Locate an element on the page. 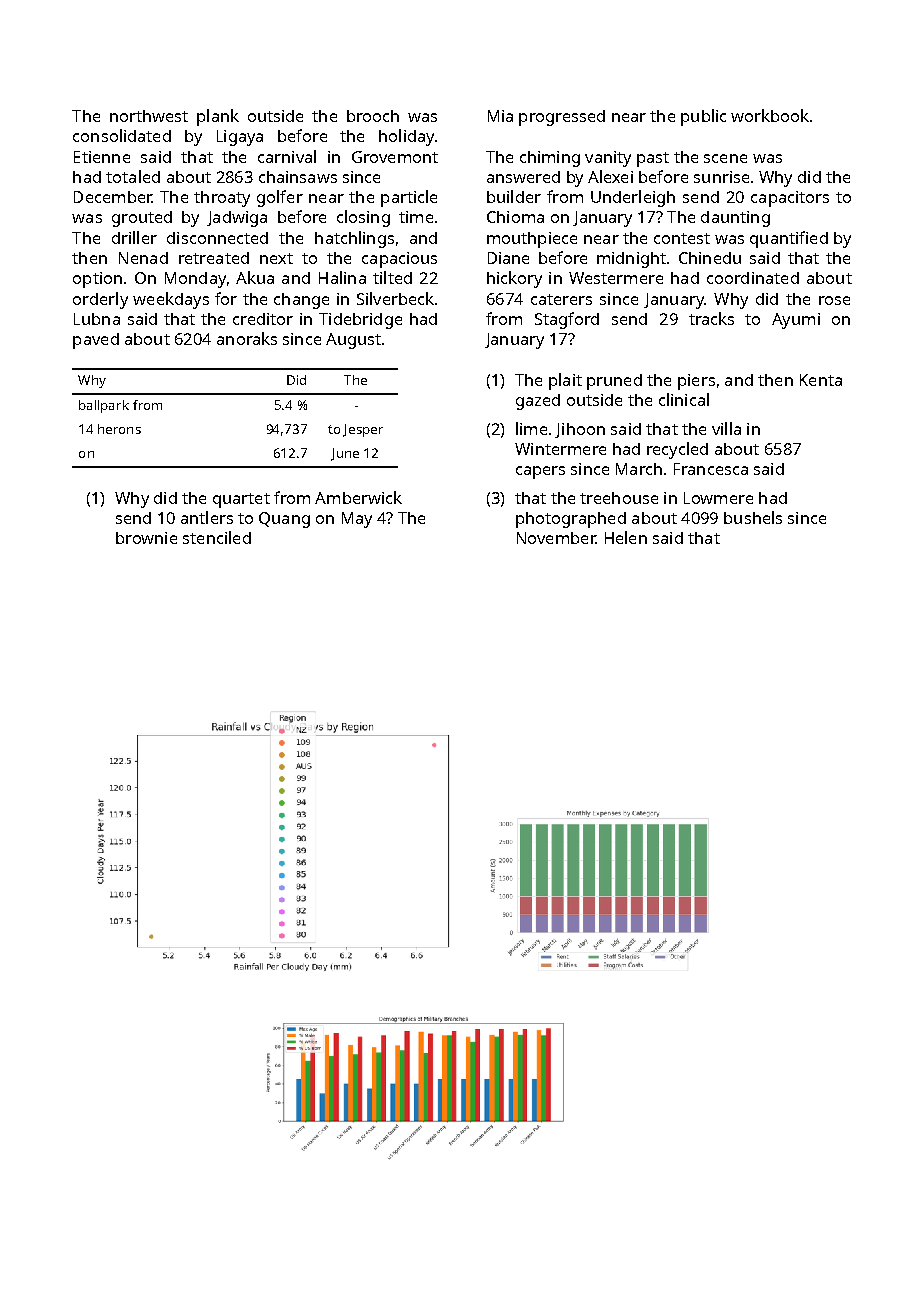  photographed is located at coordinates (571, 520).
